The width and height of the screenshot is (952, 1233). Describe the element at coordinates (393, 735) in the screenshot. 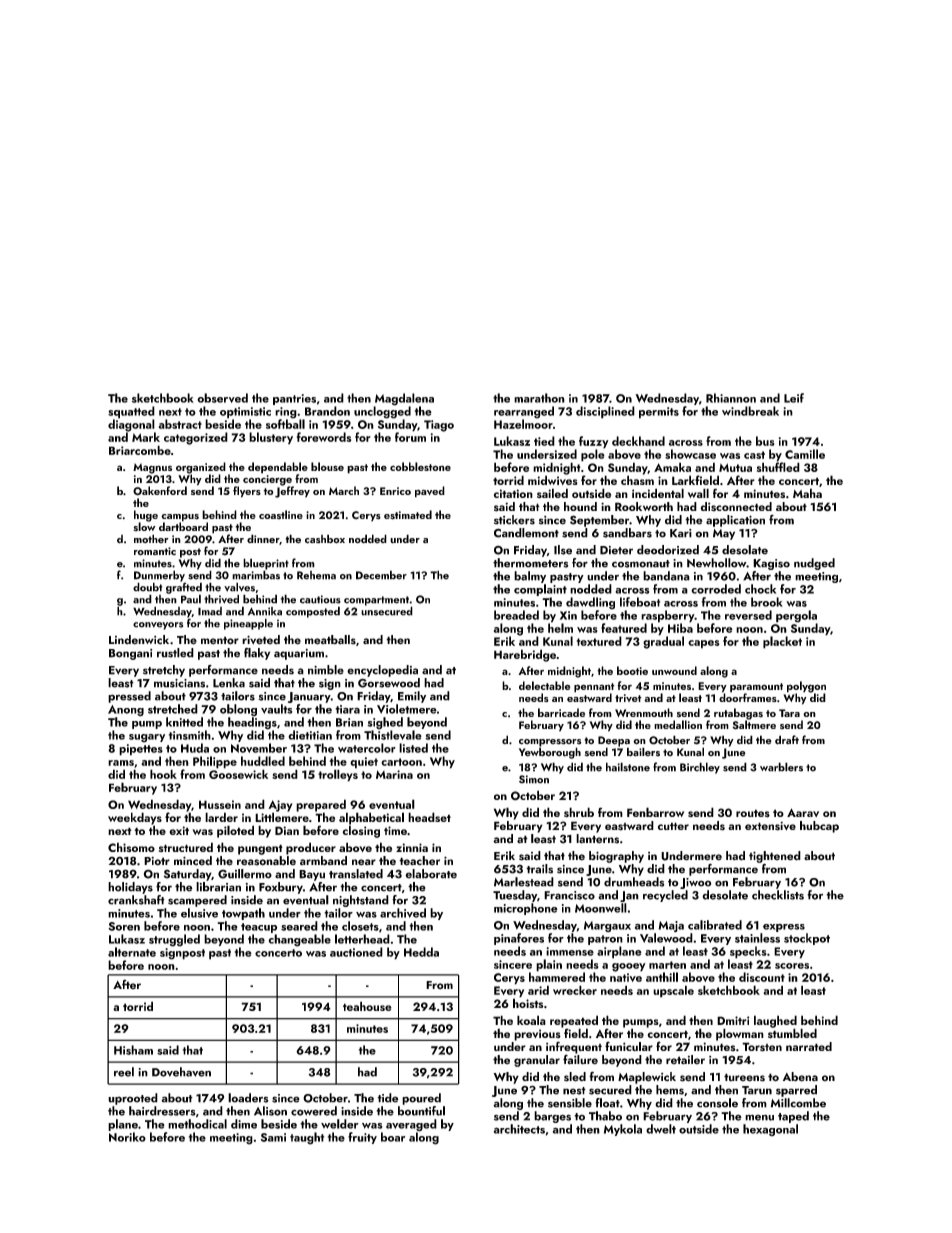

I see `Thistlevale` at that location.
